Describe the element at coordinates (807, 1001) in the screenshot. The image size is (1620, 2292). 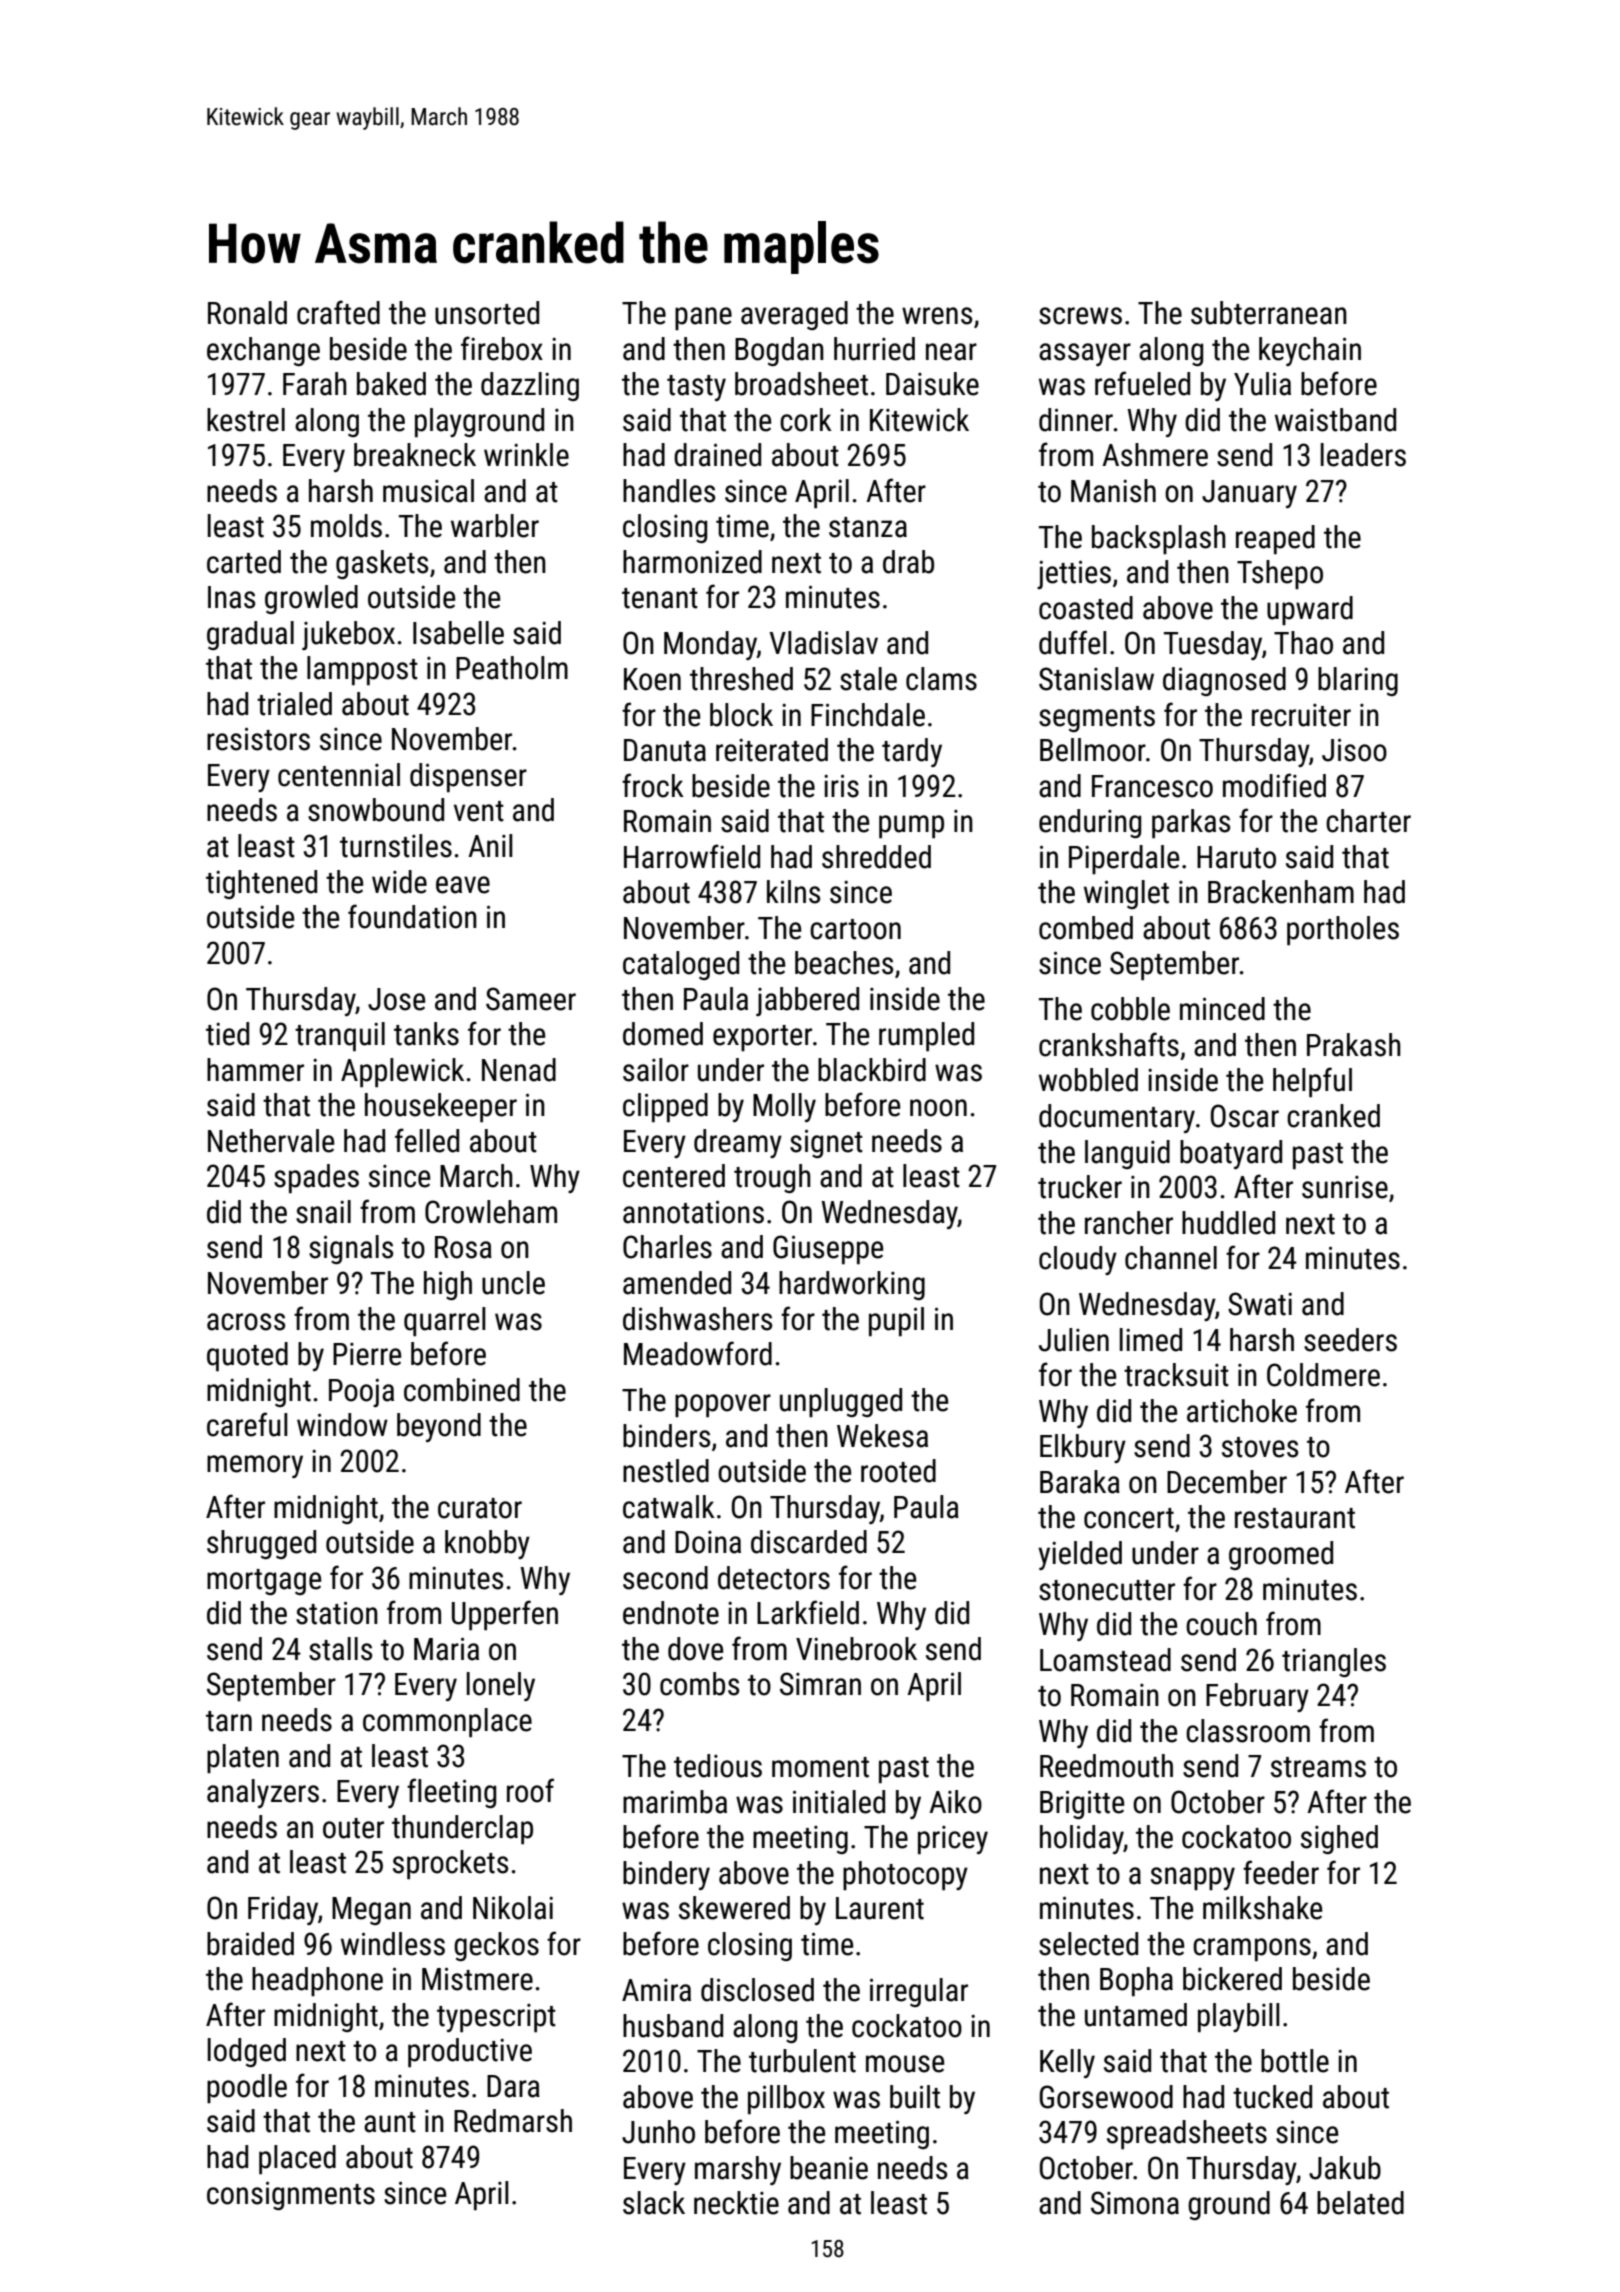
I see `jabbered` at that location.
